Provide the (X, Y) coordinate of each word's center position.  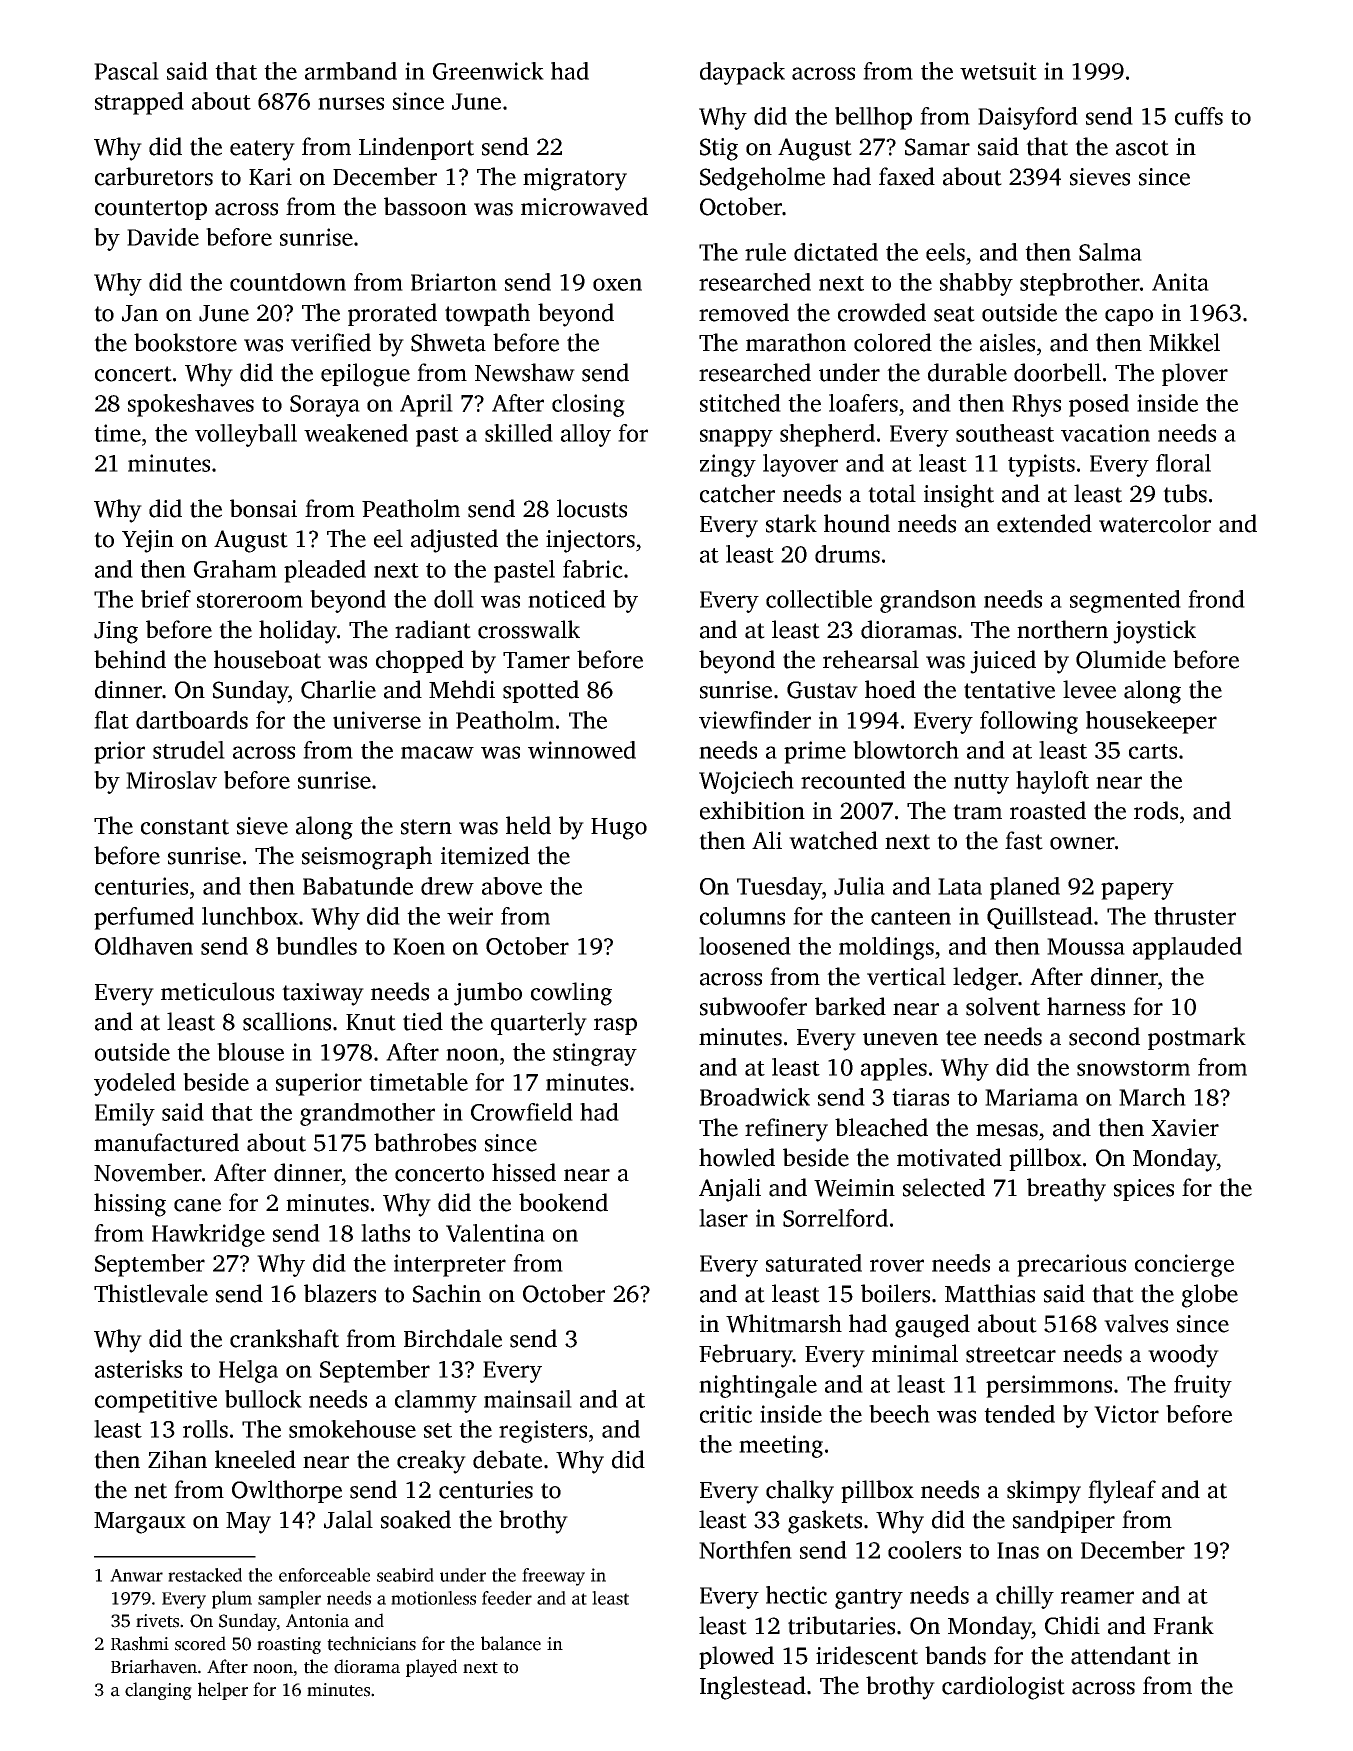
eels (945, 252)
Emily (125, 1114)
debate (507, 1459)
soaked (416, 1519)
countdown (288, 282)
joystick (1154, 632)
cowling (571, 994)
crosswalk (529, 629)
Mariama (1031, 1097)
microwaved (584, 206)
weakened (356, 433)
